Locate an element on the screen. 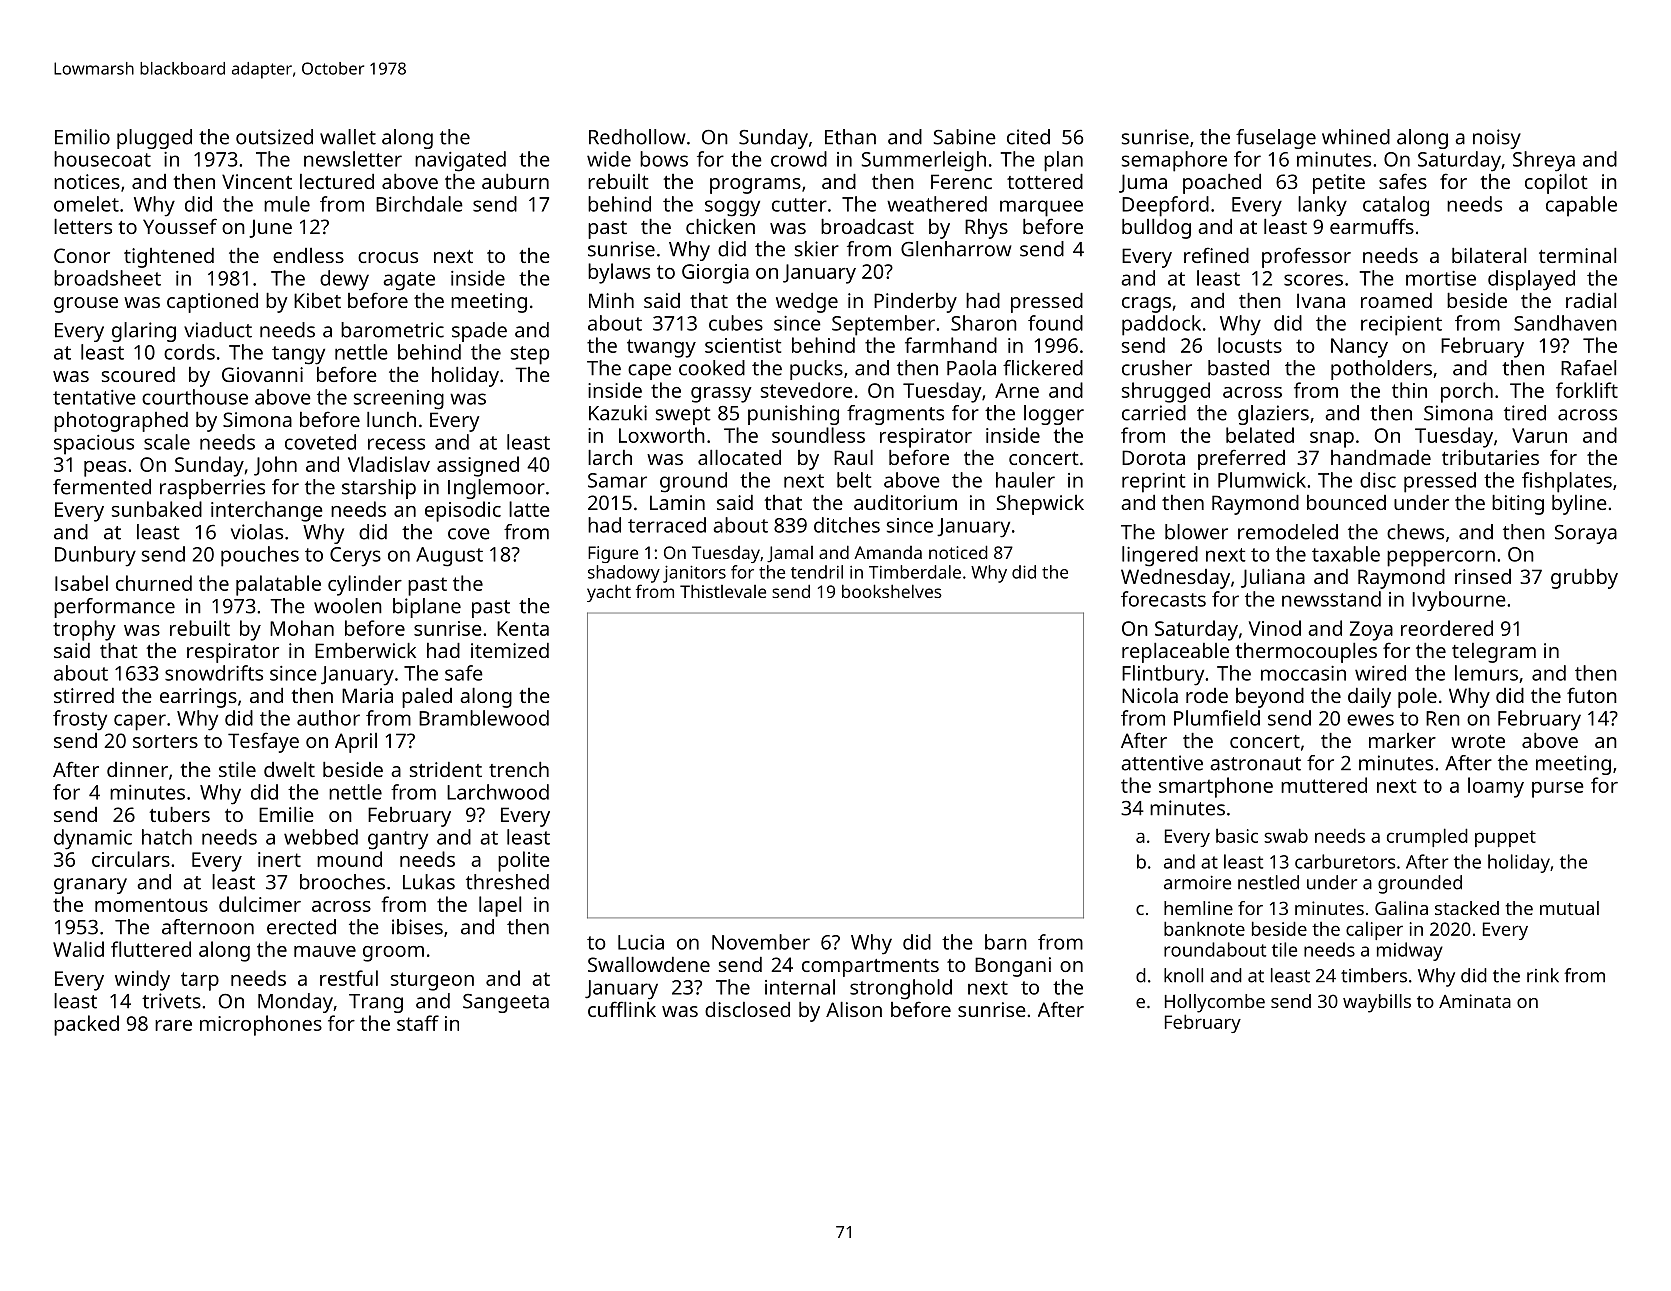 The image size is (1671, 1291). navigated is located at coordinates (460, 161).
